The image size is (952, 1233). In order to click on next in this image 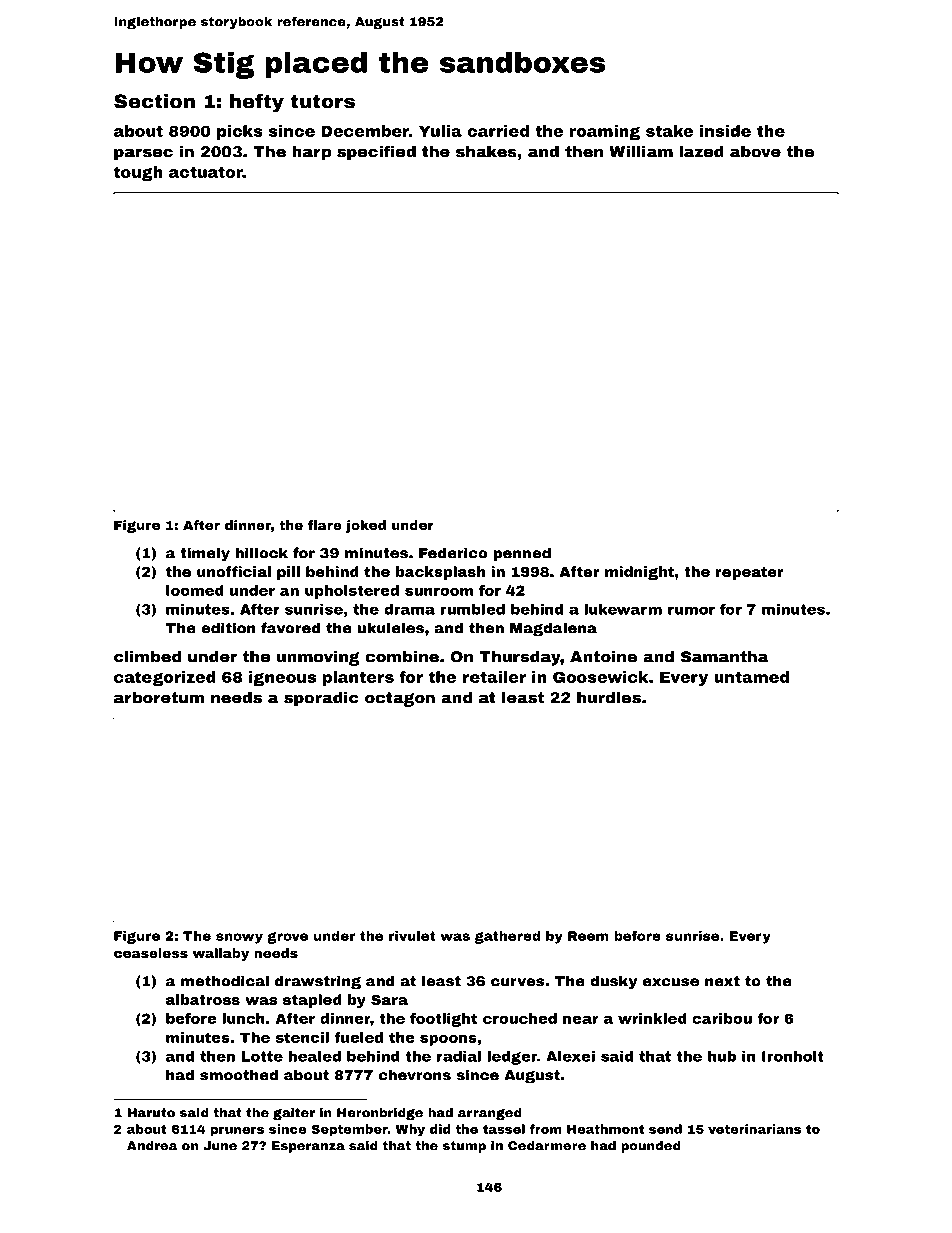, I will do `click(722, 981)`.
